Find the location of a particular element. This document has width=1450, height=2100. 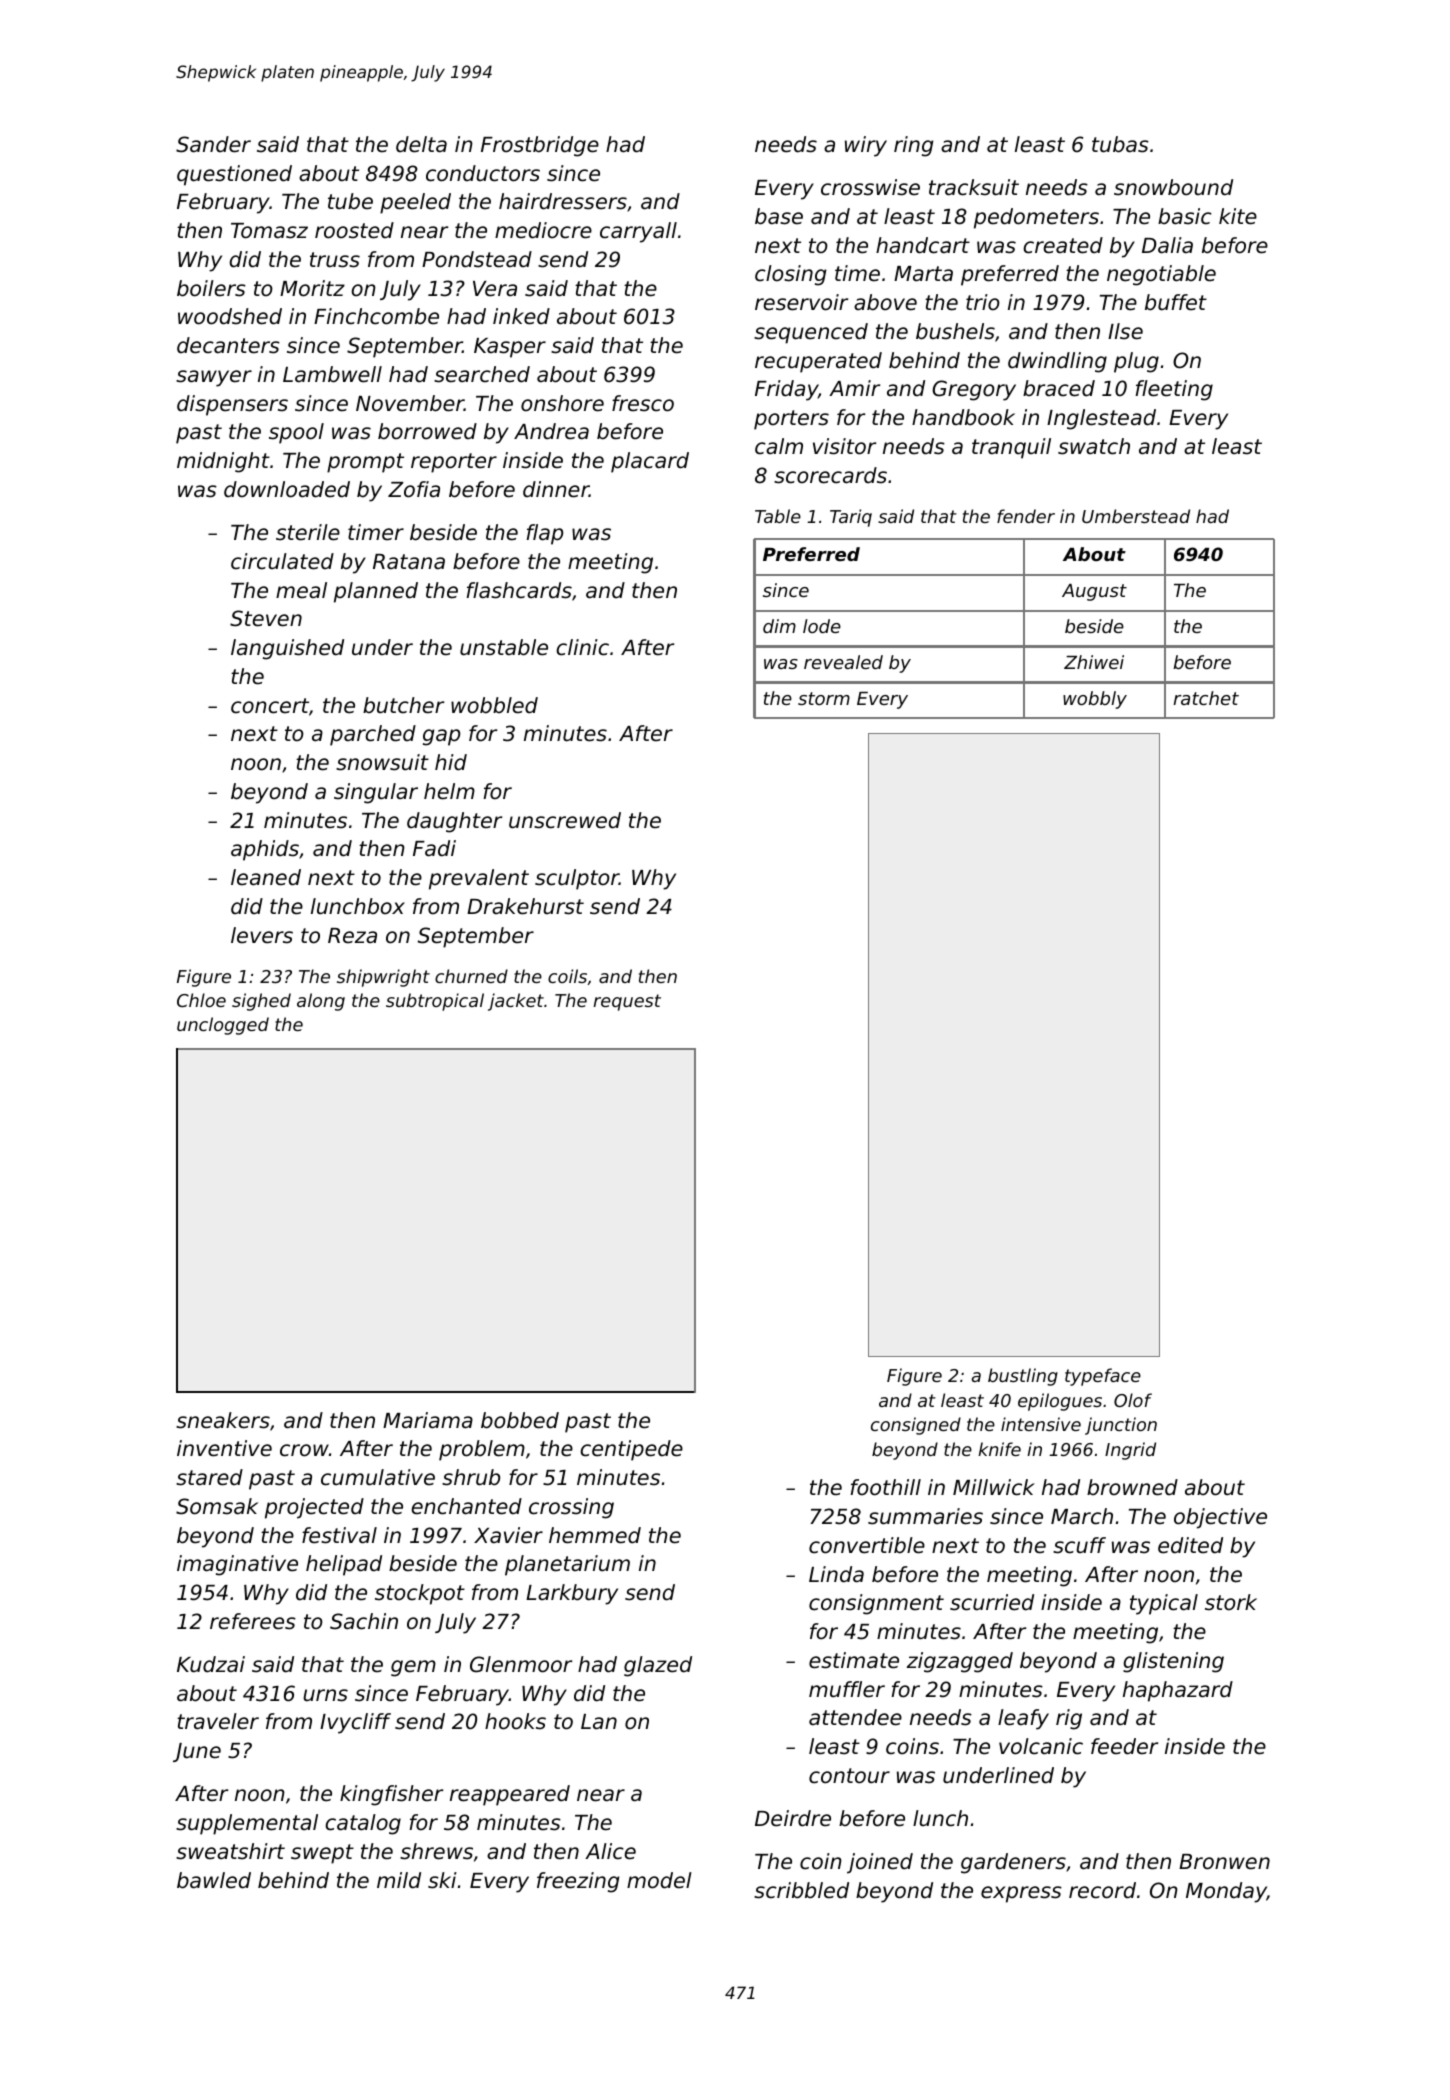

bobbed is located at coordinates (520, 1420).
